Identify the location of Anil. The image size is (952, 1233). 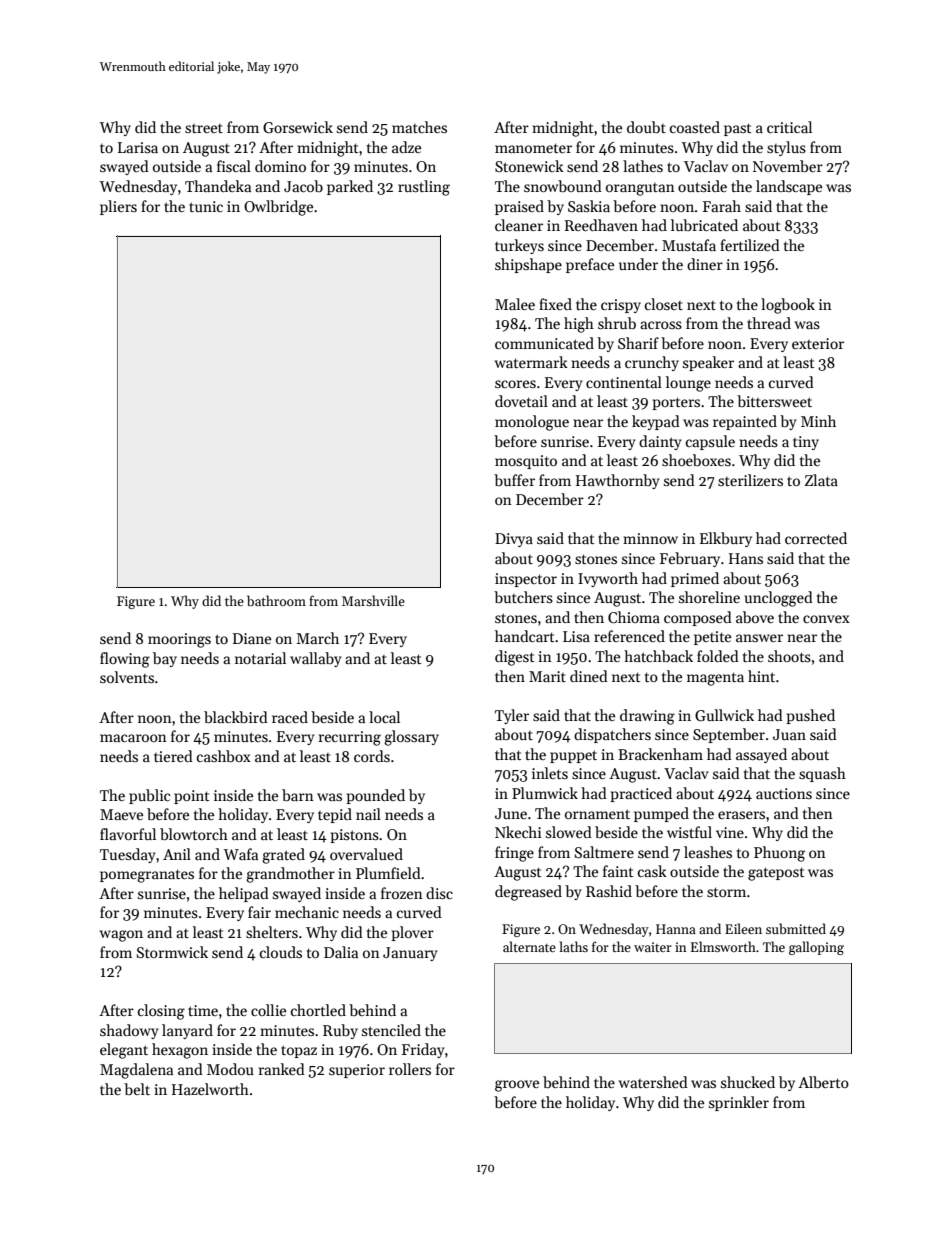
(177, 854).
